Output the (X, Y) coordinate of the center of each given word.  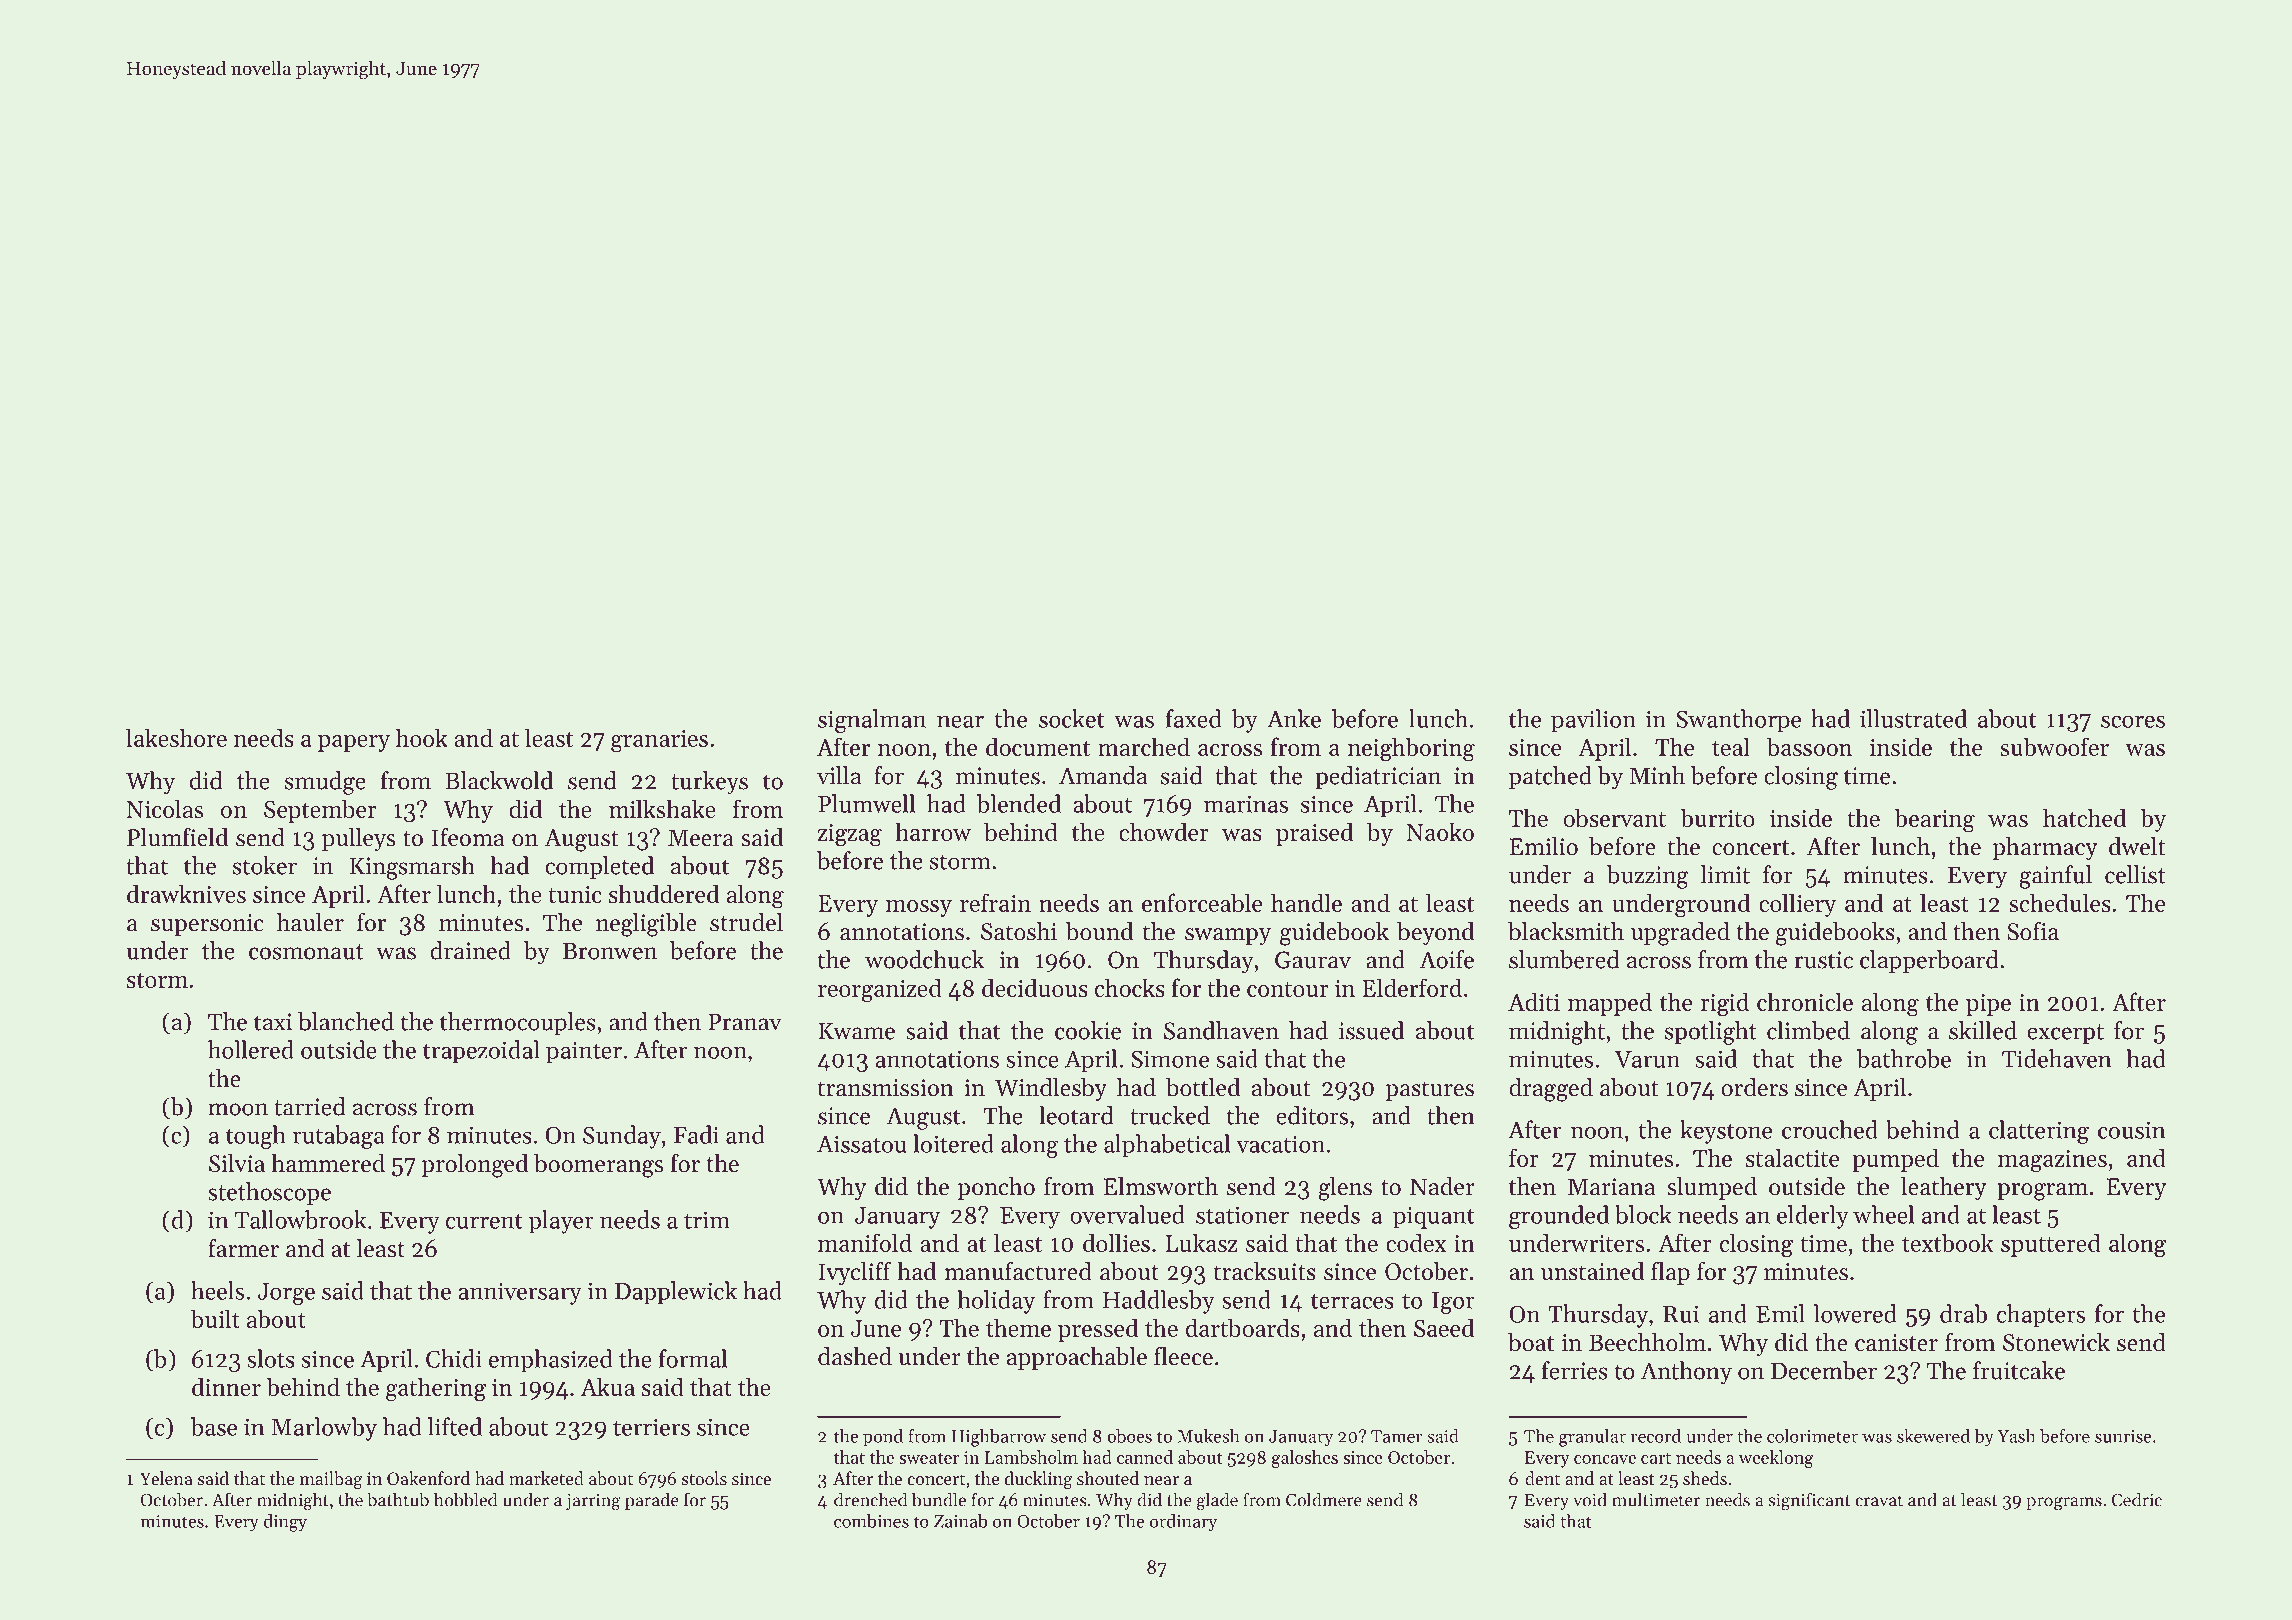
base (214, 1426)
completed (599, 867)
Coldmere (1324, 1499)
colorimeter (1812, 1436)
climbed (1808, 1030)
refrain (995, 902)
